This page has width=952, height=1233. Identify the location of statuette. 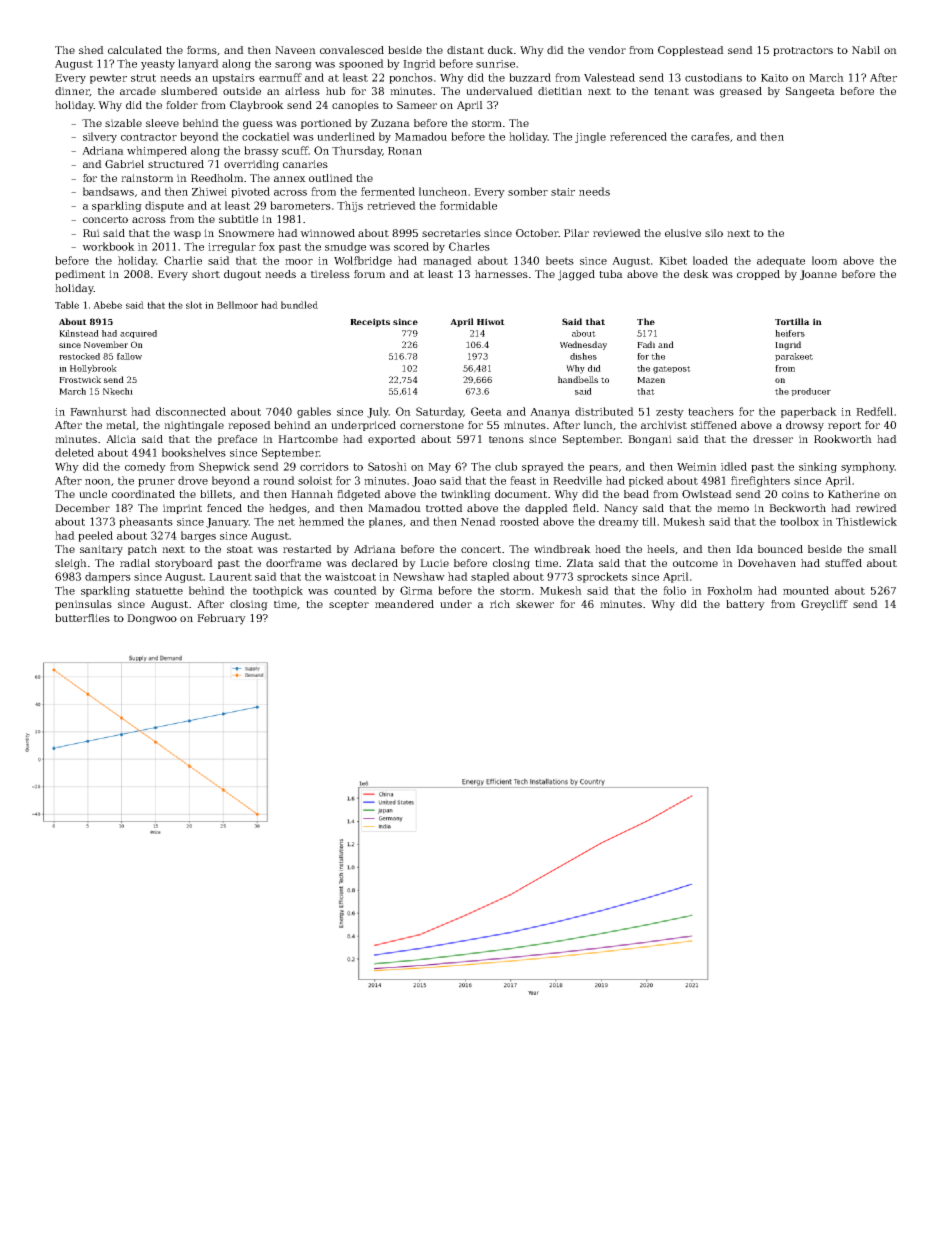
(159, 591).
